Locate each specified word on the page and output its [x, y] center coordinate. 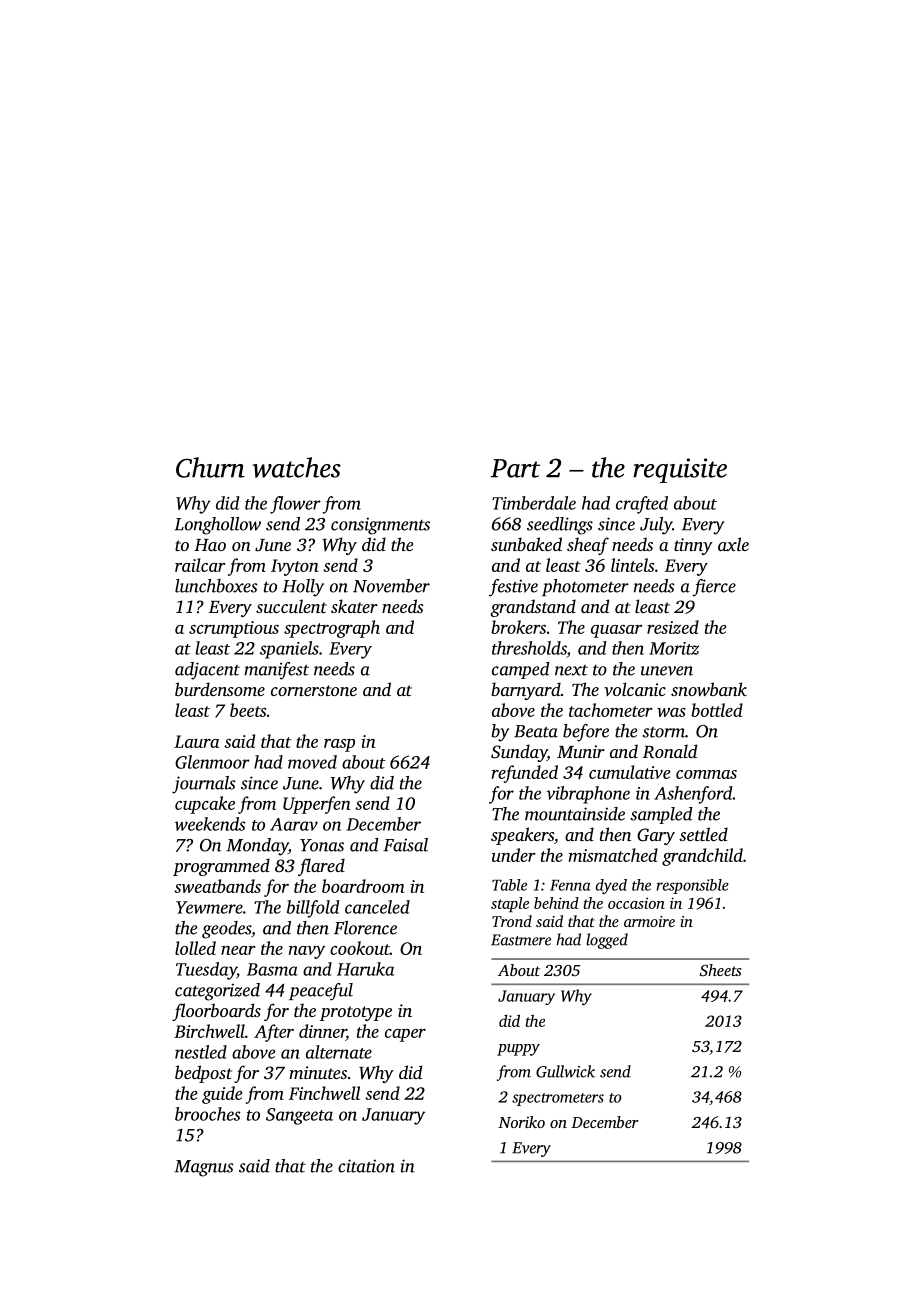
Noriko [521, 1122]
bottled [717, 710]
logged [607, 941]
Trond [512, 921]
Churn [210, 467]
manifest [276, 671]
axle [733, 544]
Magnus [204, 1168]
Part [515, 468]
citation [366, 1166]
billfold [313, 909]
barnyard [526, 691]
